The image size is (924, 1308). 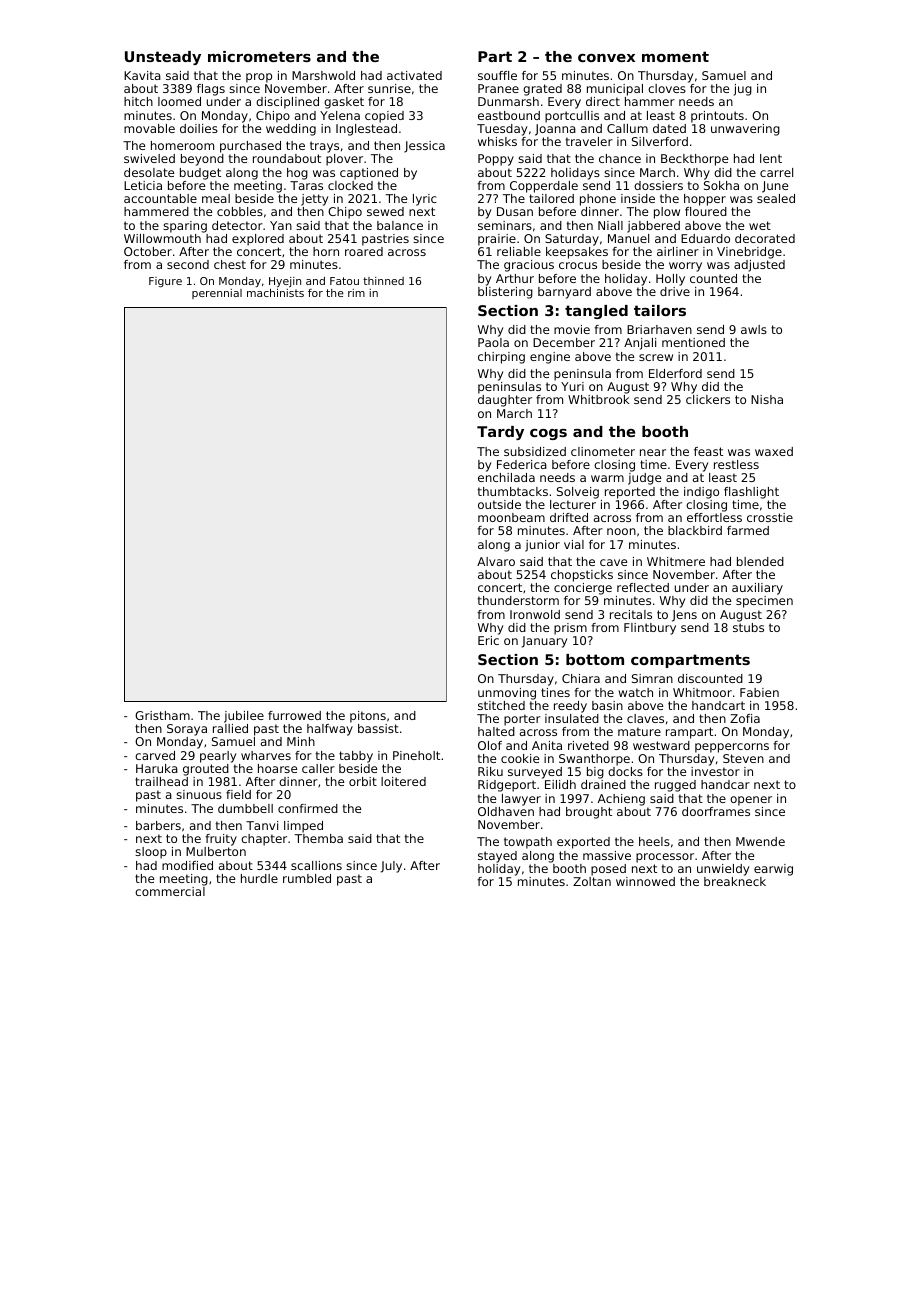 I want to click on hurdle, so click(x=259, y=878).
